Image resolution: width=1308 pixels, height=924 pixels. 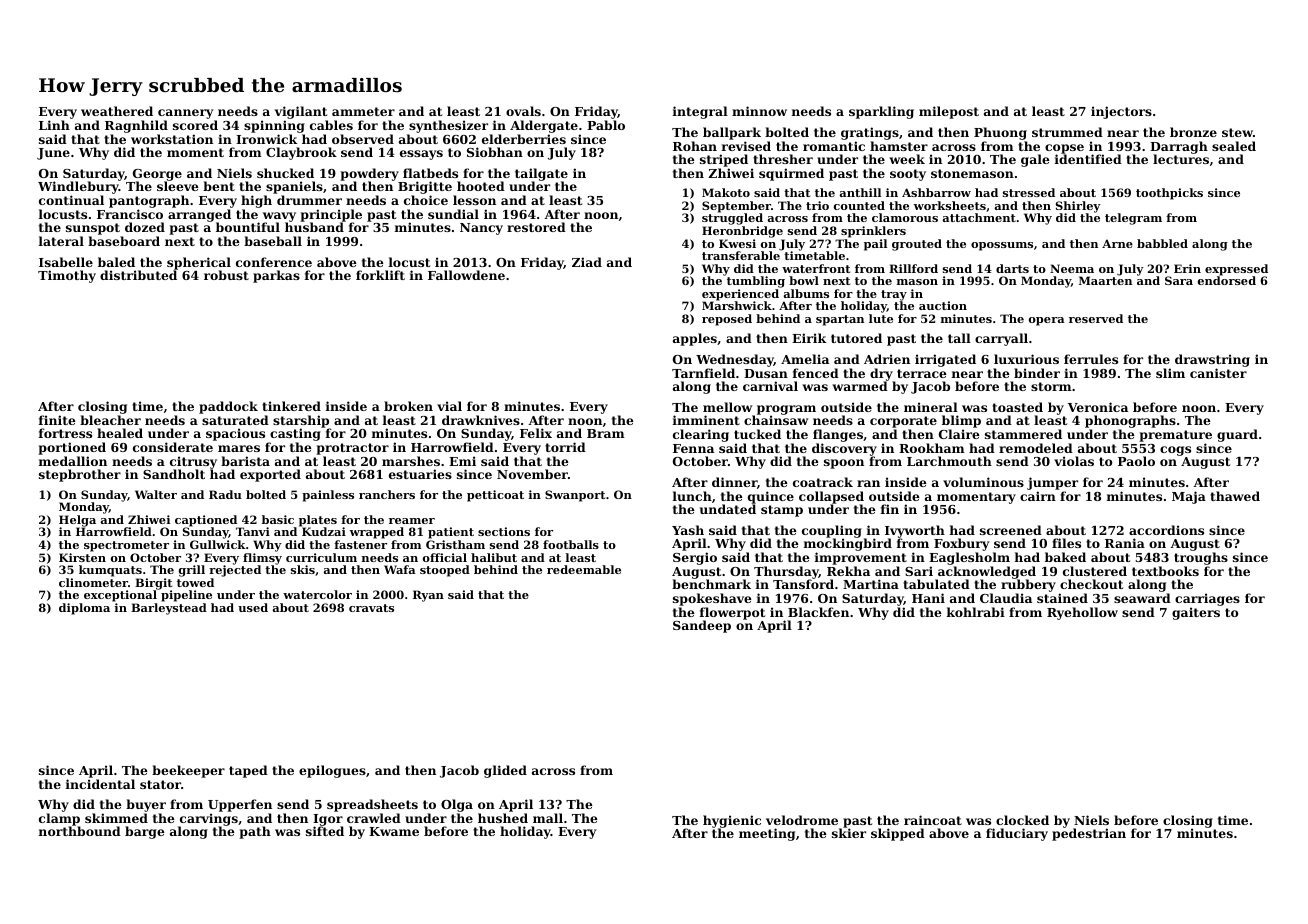 What do you see at coordinates (117, 111) in the document?
I see `weathered` at bounding box center [117, 111].
